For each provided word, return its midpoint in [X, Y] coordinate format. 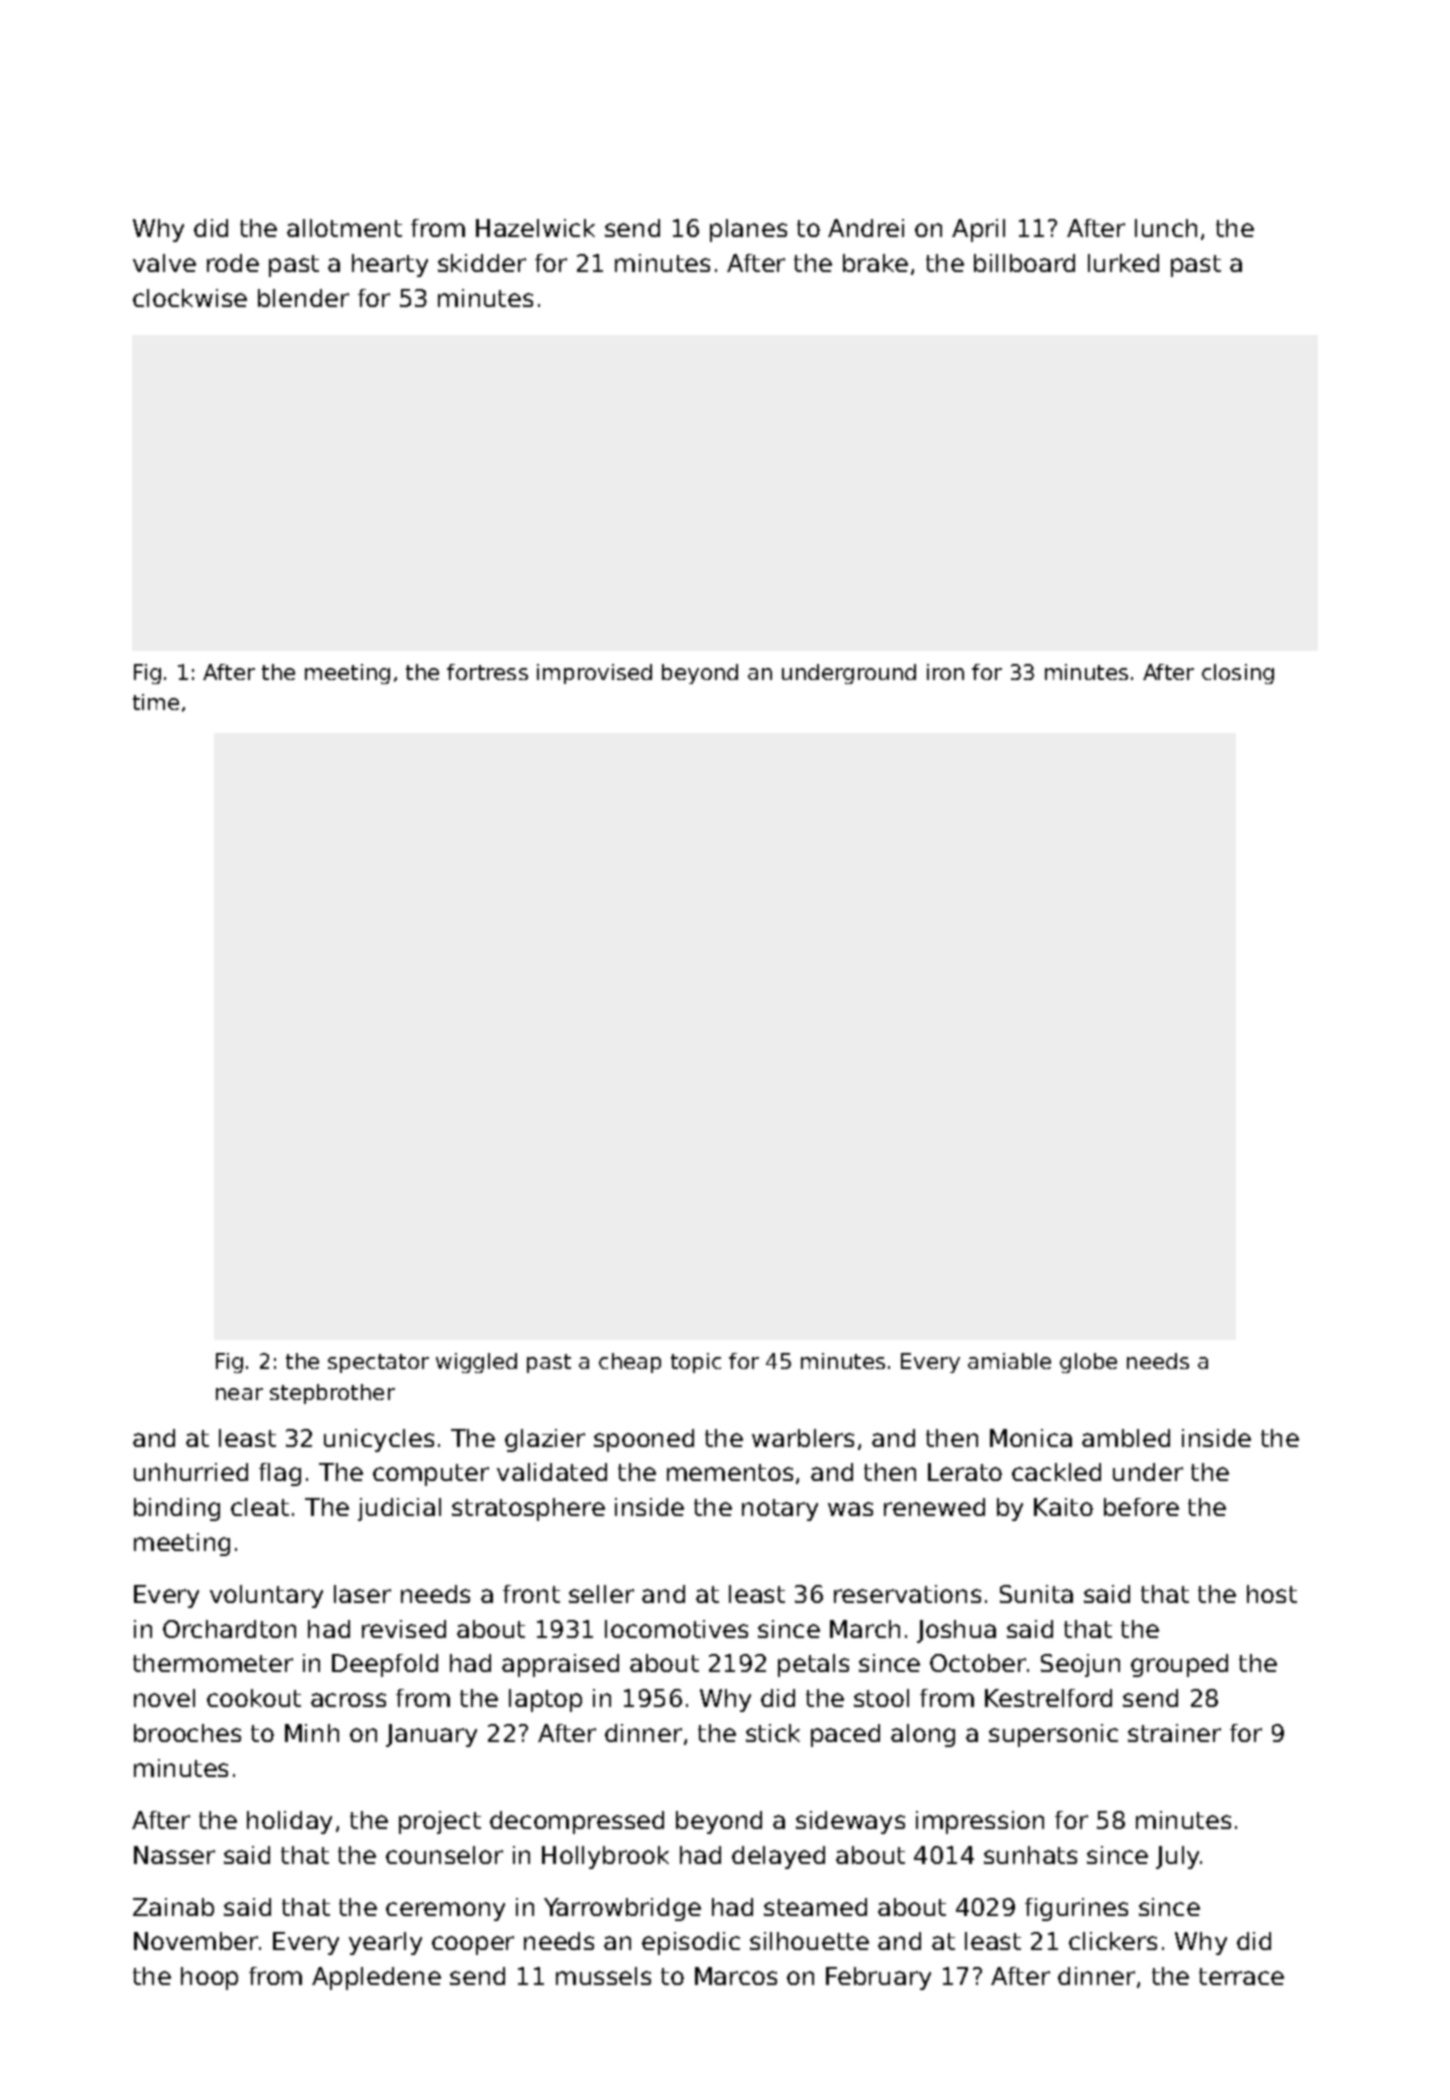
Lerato [965, 1472]
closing [1238, 674]
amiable [1009, 1361]
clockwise [190, 298]
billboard [1024, 263]
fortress [487, 672]
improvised [594, 674]
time [156, 702]
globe [1088, 1363]
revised [404, 1629]
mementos [730, 1472]
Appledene [376, 1978]
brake [875, 263]
